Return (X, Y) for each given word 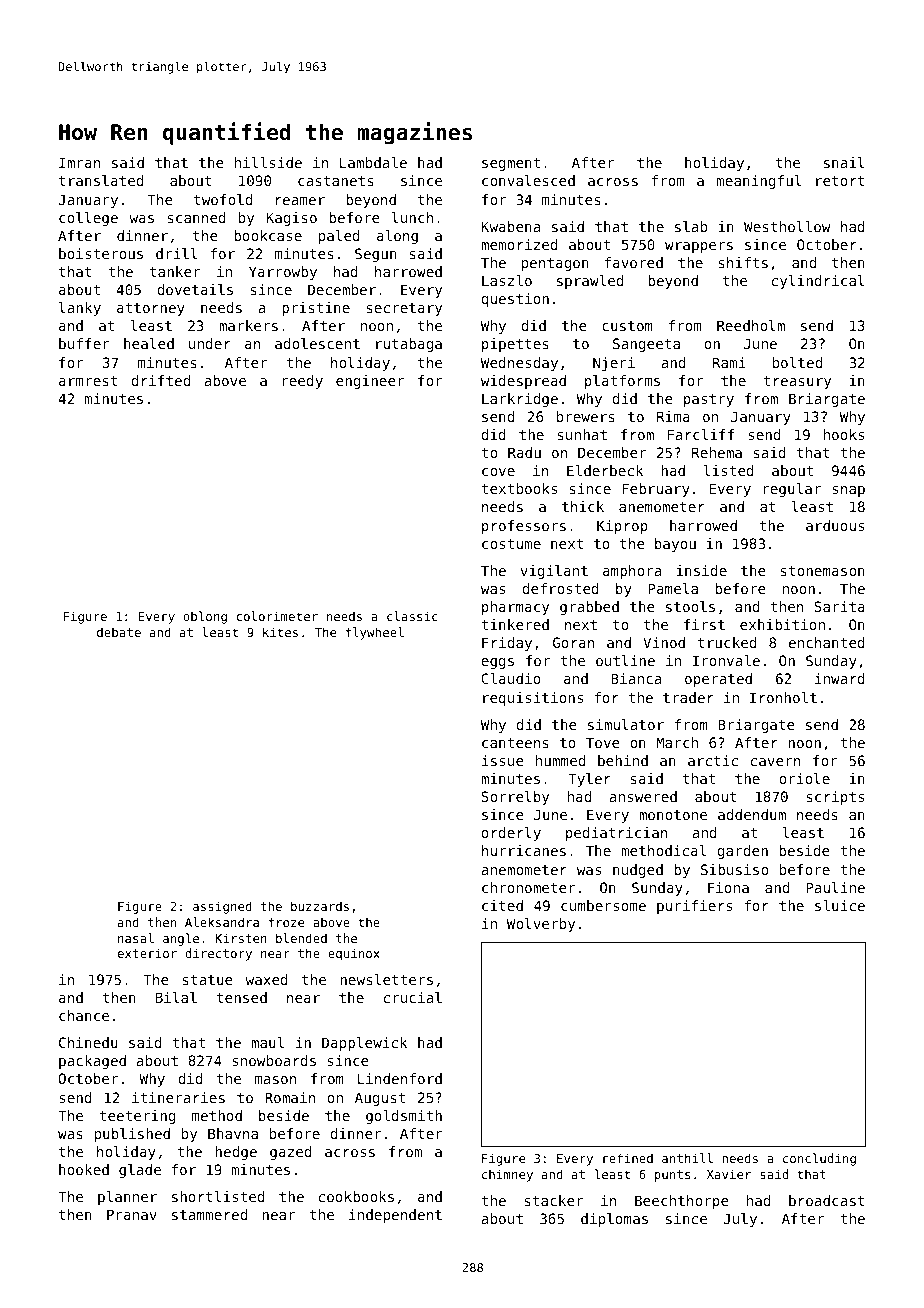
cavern (775, 762)
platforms (622, 382)
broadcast (827, 1200)
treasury (797, 382)
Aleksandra (222, 922)
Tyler (589, 780)
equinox (354, 954)
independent (395, 1216)
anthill (687, 1158)
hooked (84, 1169)
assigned (222, 907)
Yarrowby (283, 273)
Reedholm (751, 325)
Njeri (614, 364)
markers (248, 325)
